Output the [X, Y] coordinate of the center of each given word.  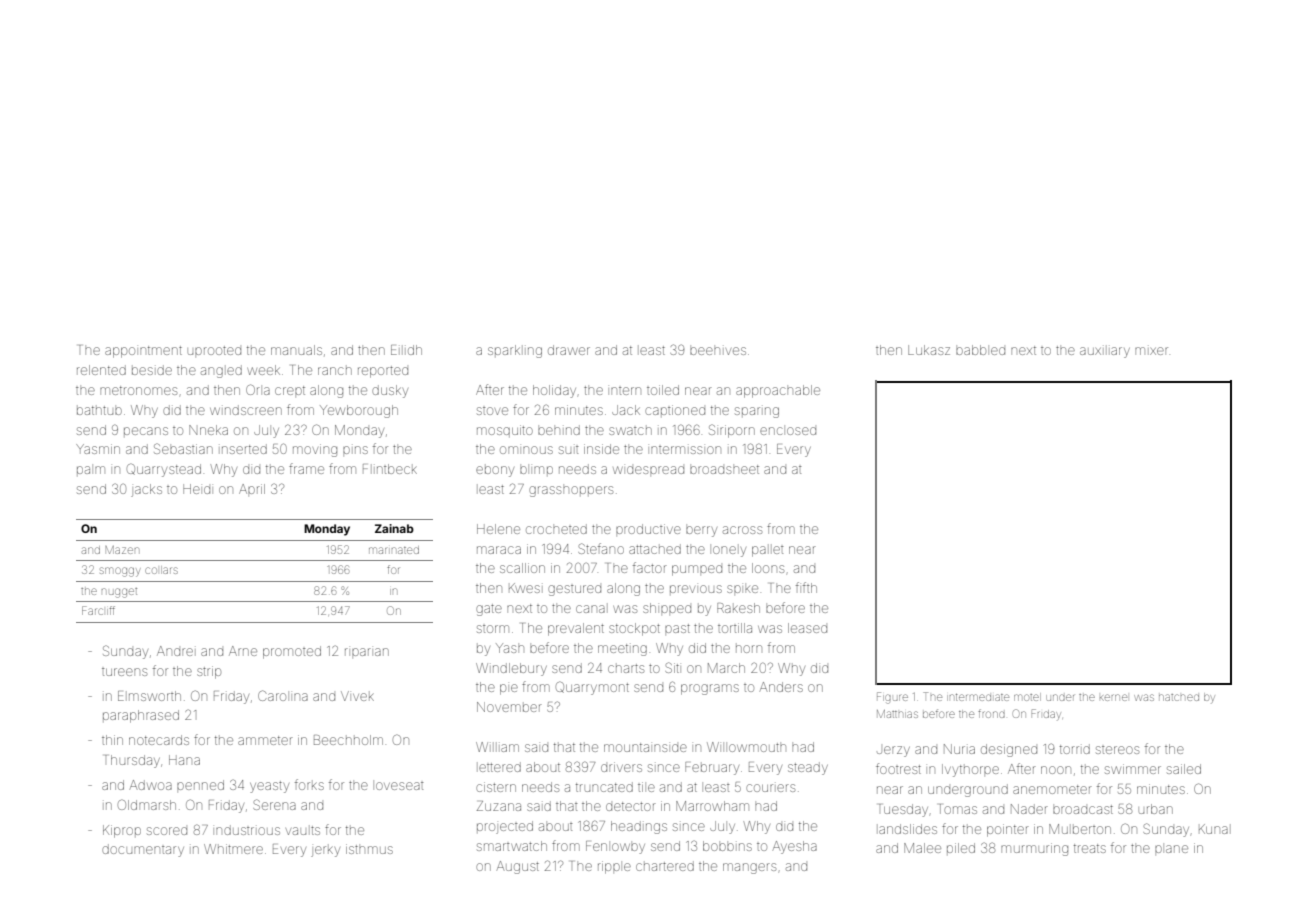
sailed [1184, 769]
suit [569, 450]
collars [161, 570]
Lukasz [929, 350]
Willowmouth [746, 747]
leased [807, 628]
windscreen [246, 410]
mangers [749, 868]
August [517, 867]
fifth [806, 587]
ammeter [265, 740]
